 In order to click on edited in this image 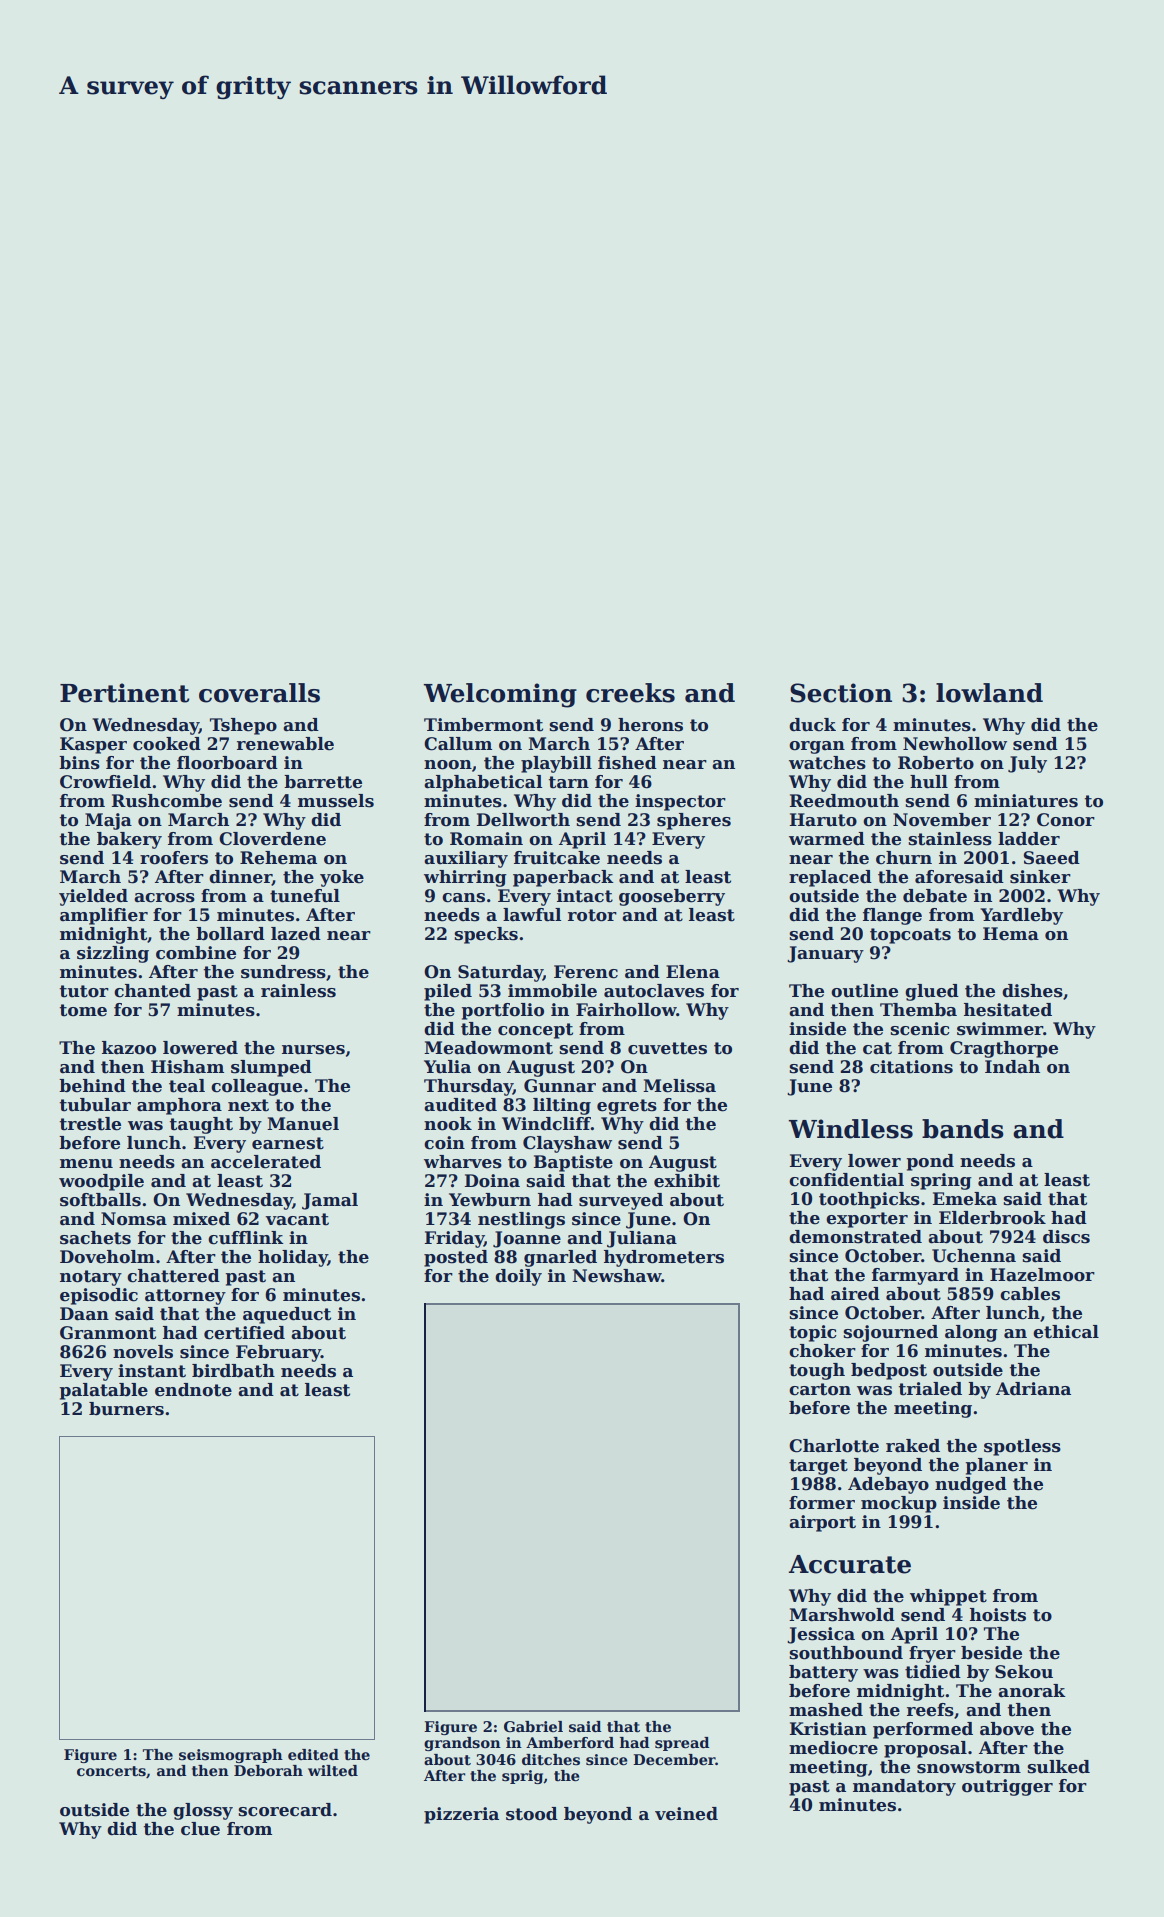, I will do `click(313, 1754)`.
